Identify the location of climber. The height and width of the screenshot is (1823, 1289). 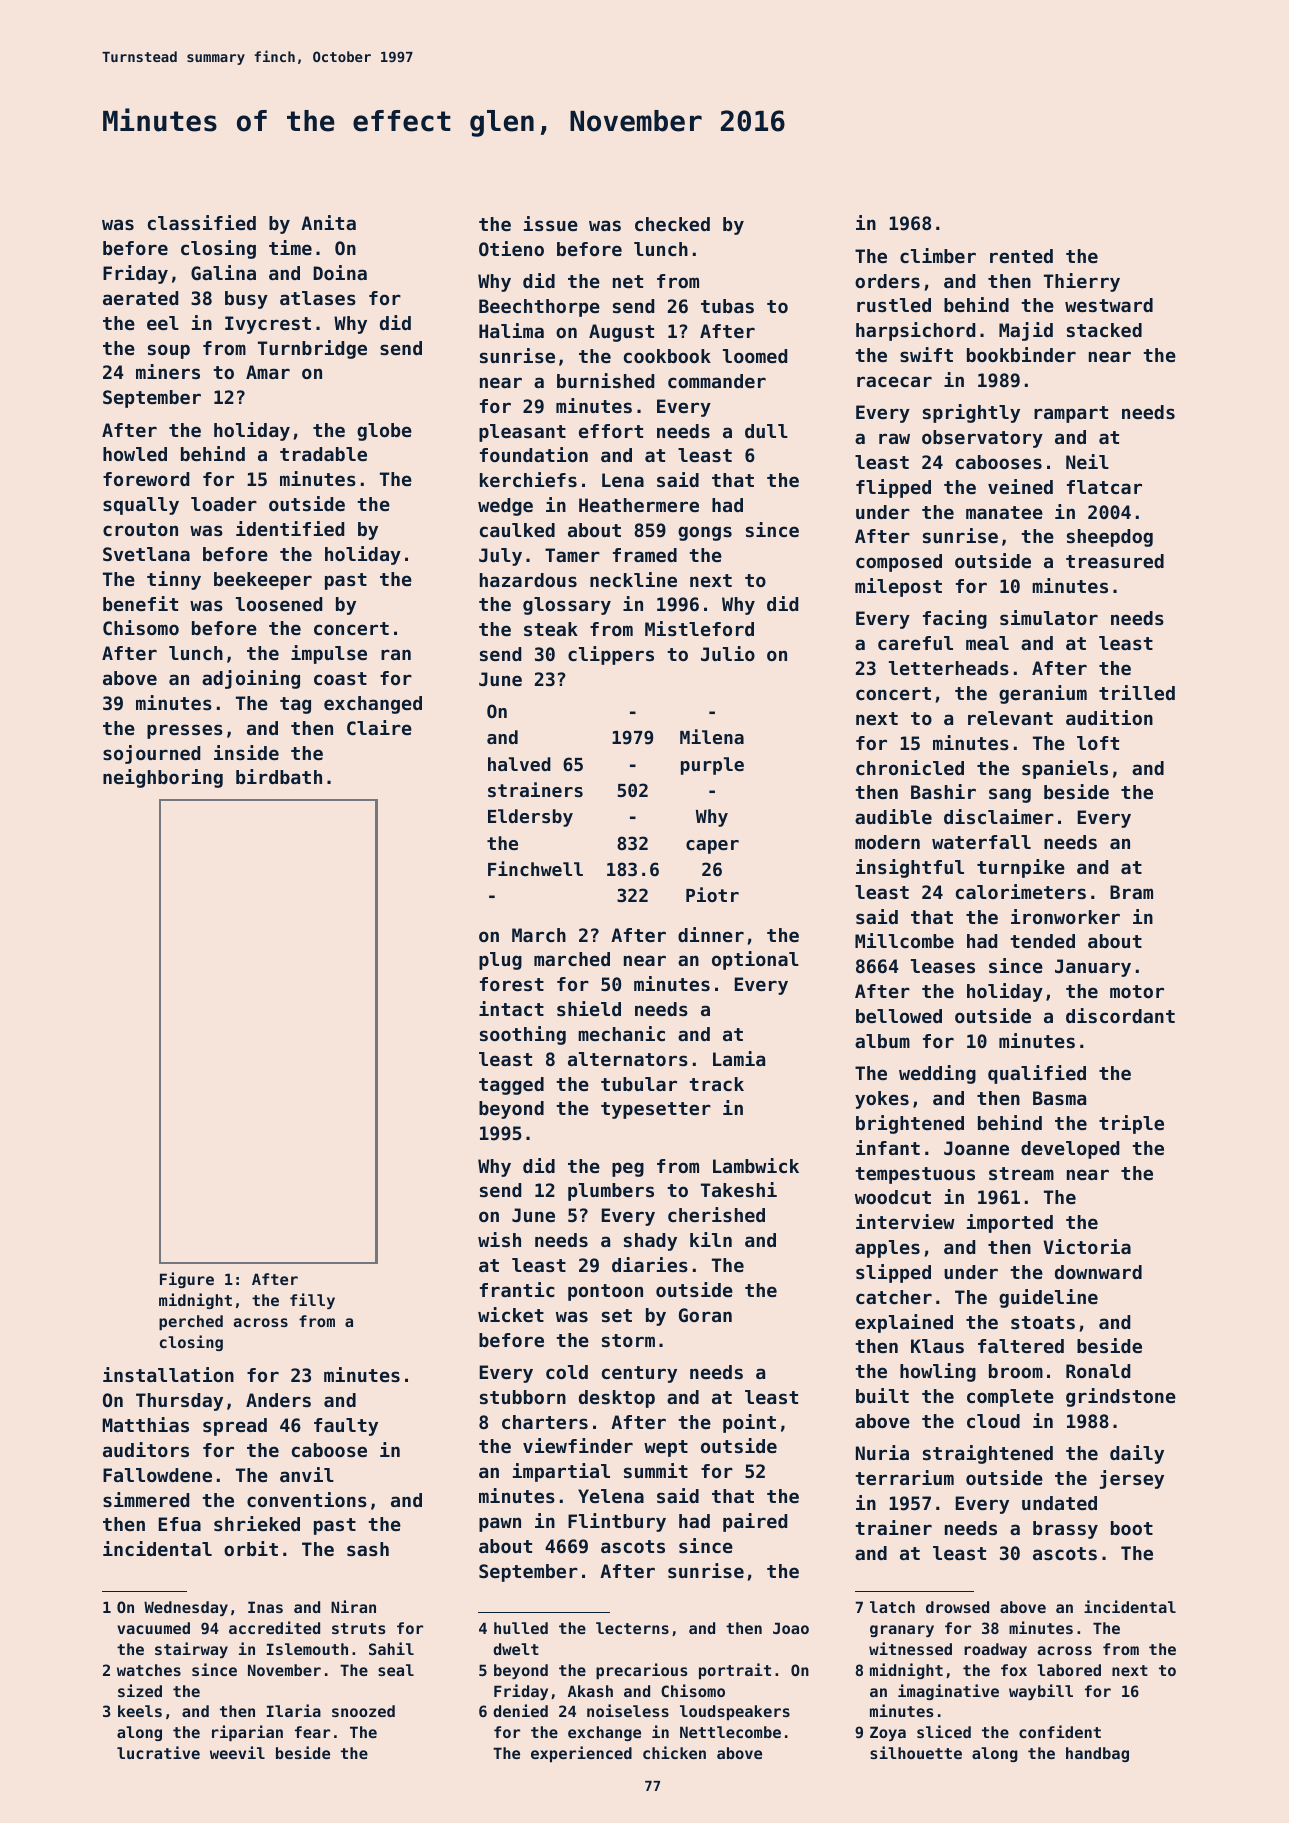
(938, 255).
